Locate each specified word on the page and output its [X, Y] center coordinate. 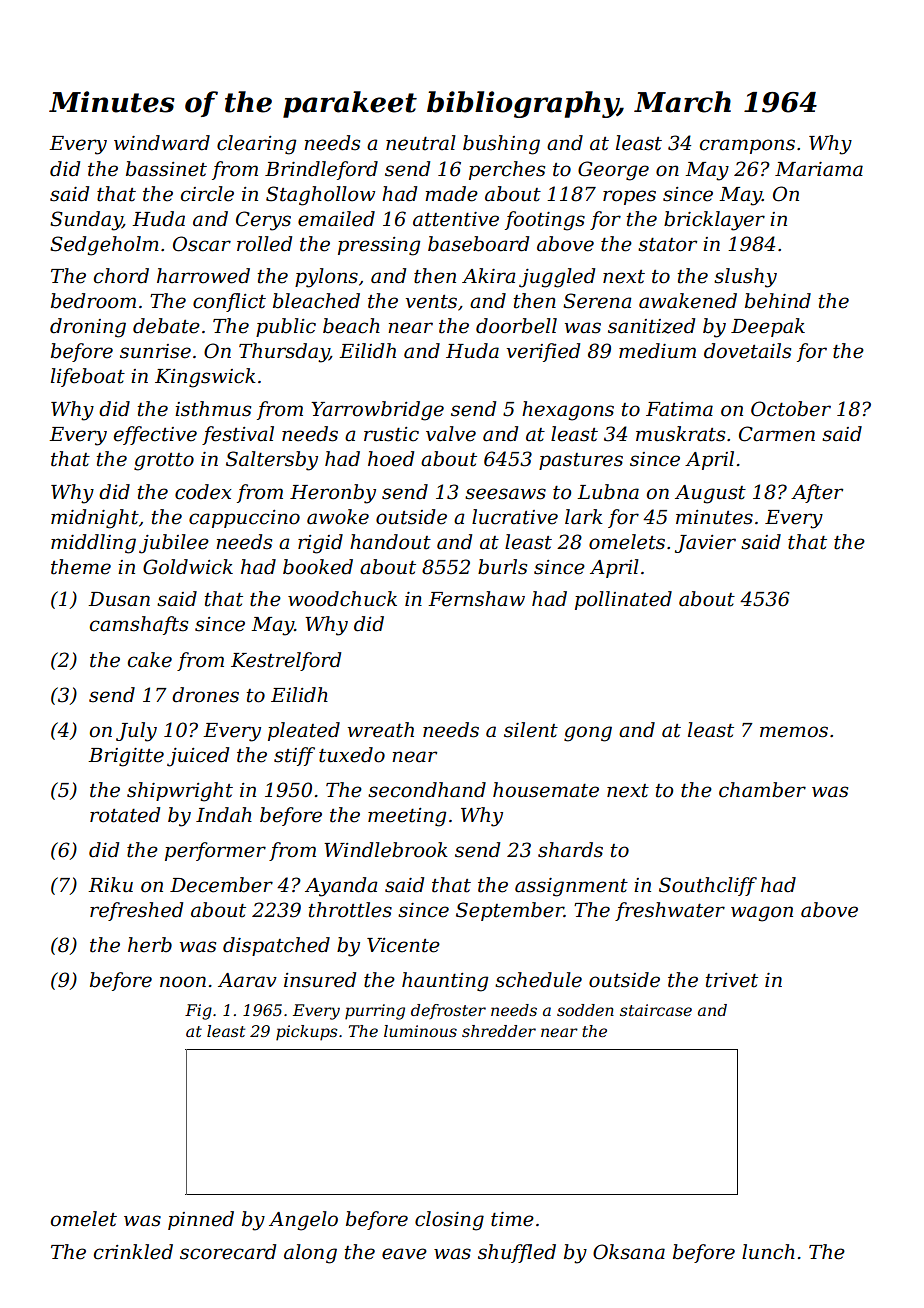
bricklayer [714, 221]
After [817, 493]
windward [162, 143]
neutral [421, 143]
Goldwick [188, 567]
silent [531, 730]
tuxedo [352, 755]
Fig [198, 1012]
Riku [110, 885]
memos [794, 732]
